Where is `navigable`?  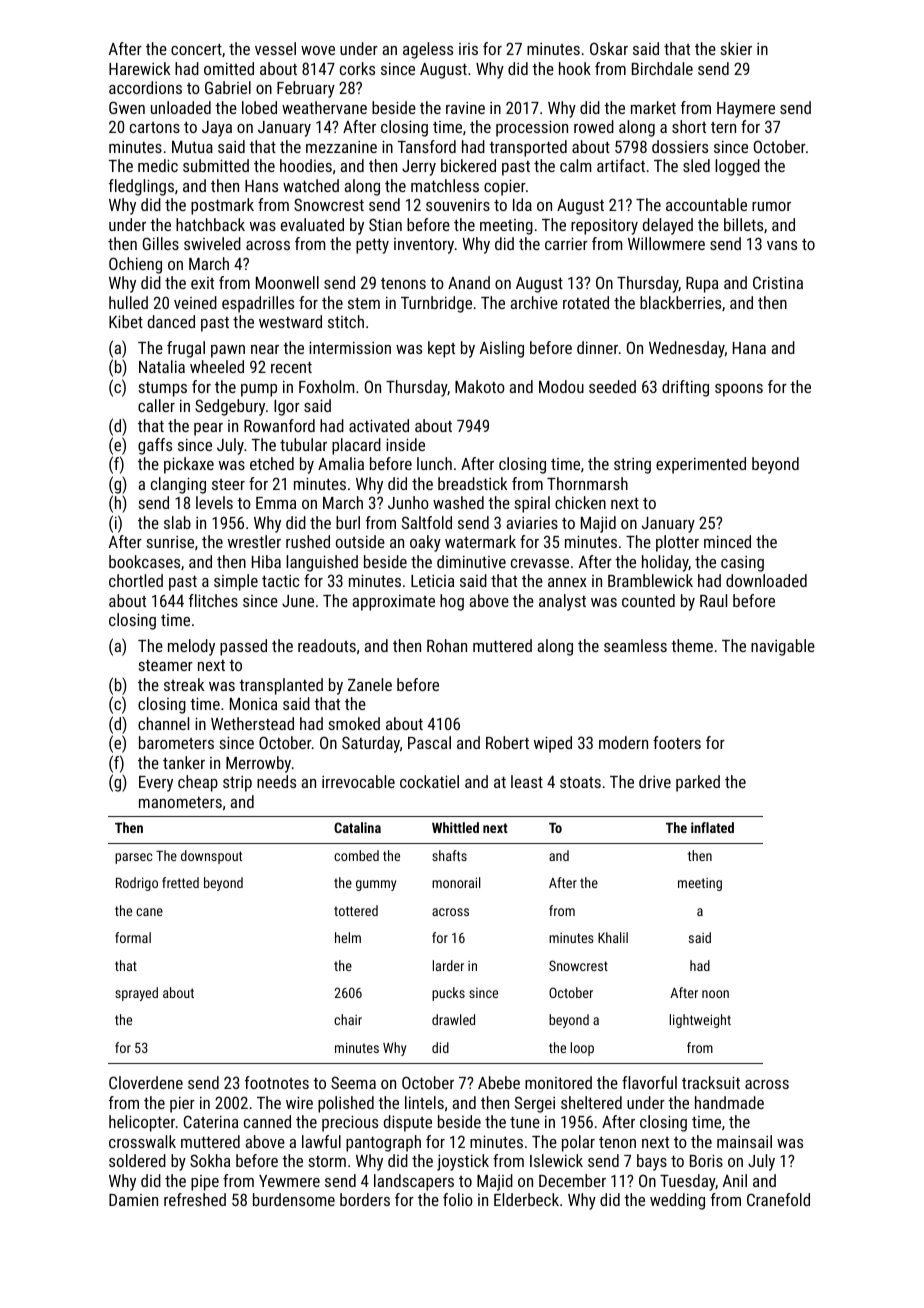
navigable is located at coordinates (783, 647).
